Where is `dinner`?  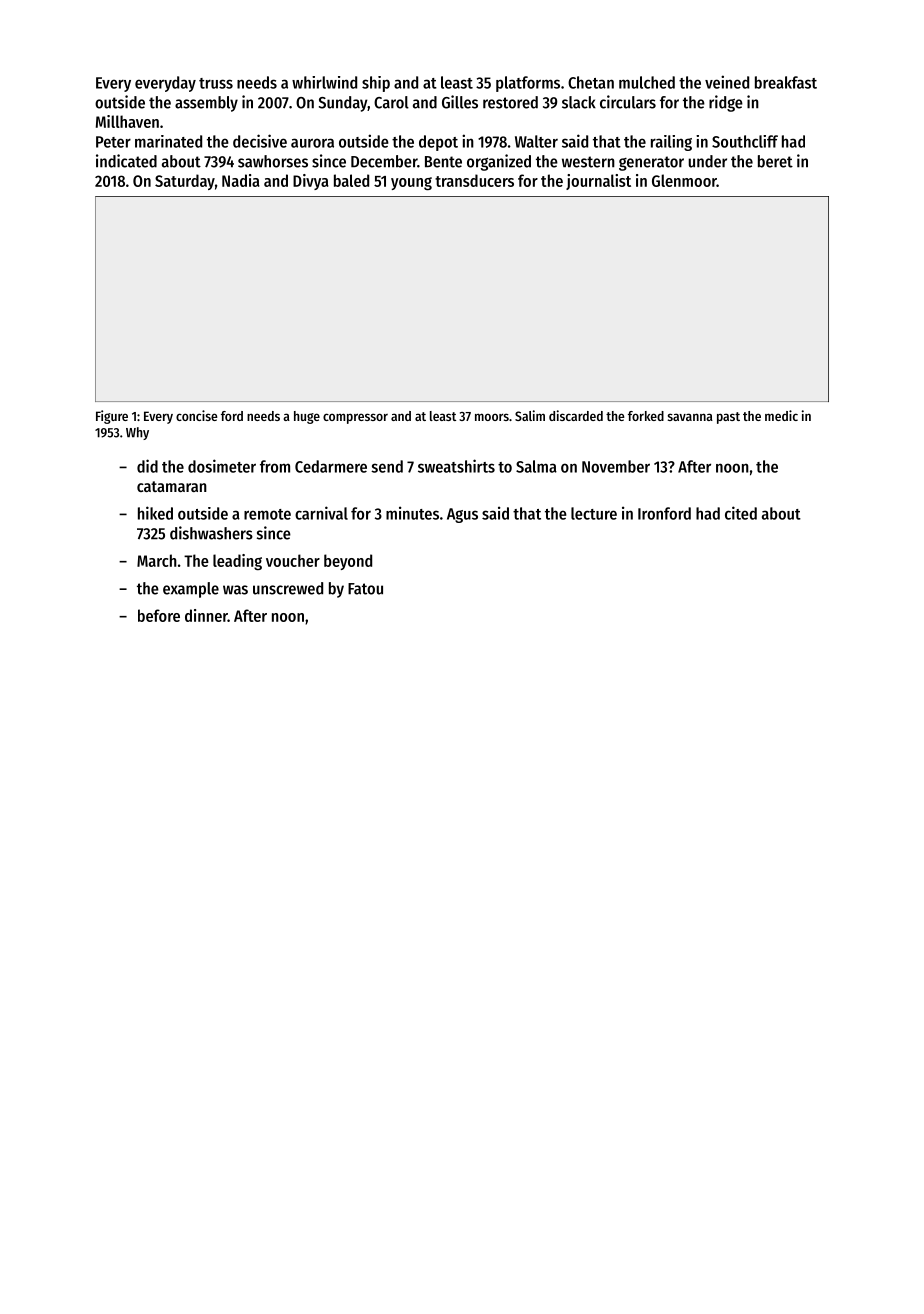 dinner is located at coordinates (206, 615).
